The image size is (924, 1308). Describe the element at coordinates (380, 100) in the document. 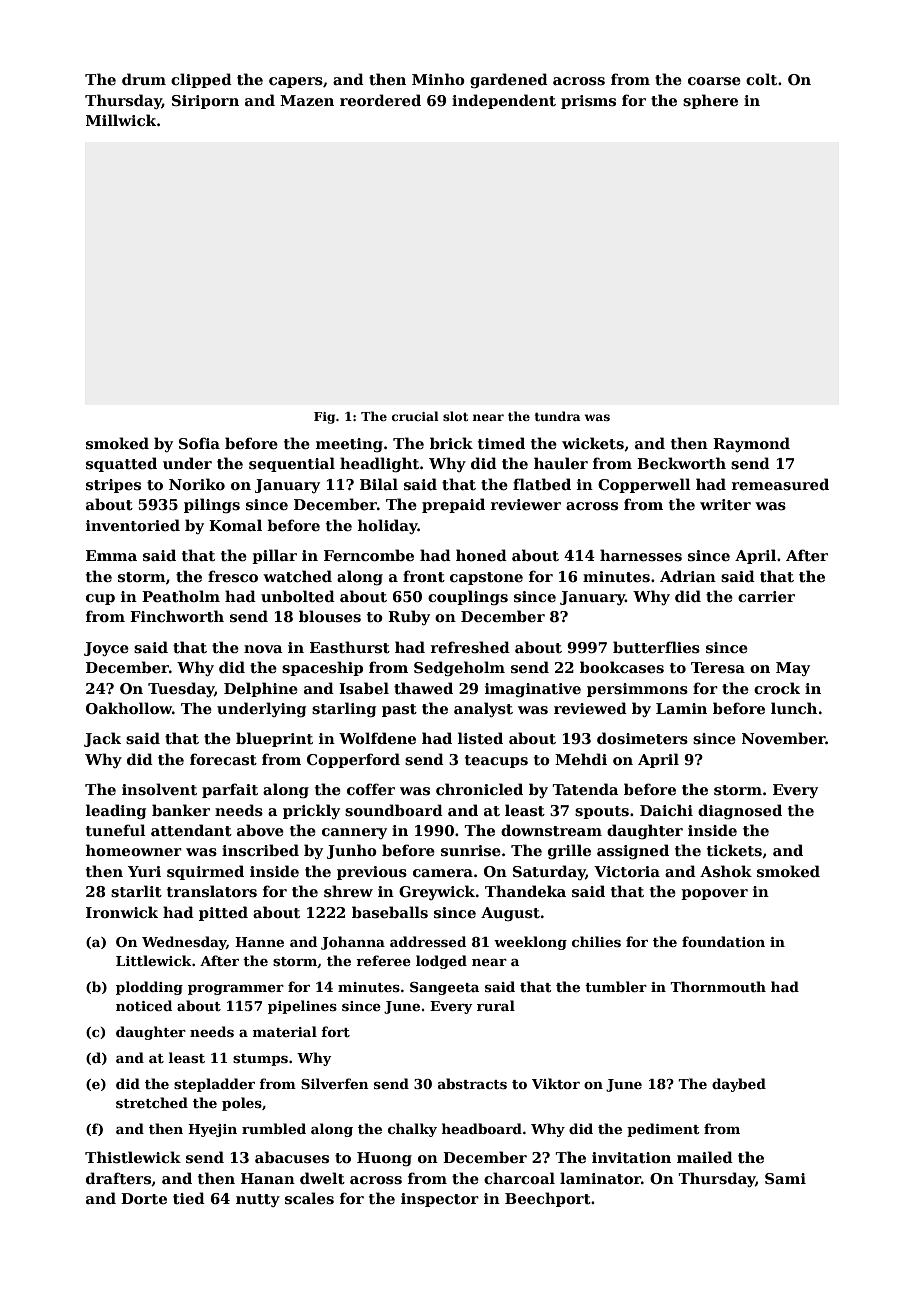

I see `reordered` at that location.
